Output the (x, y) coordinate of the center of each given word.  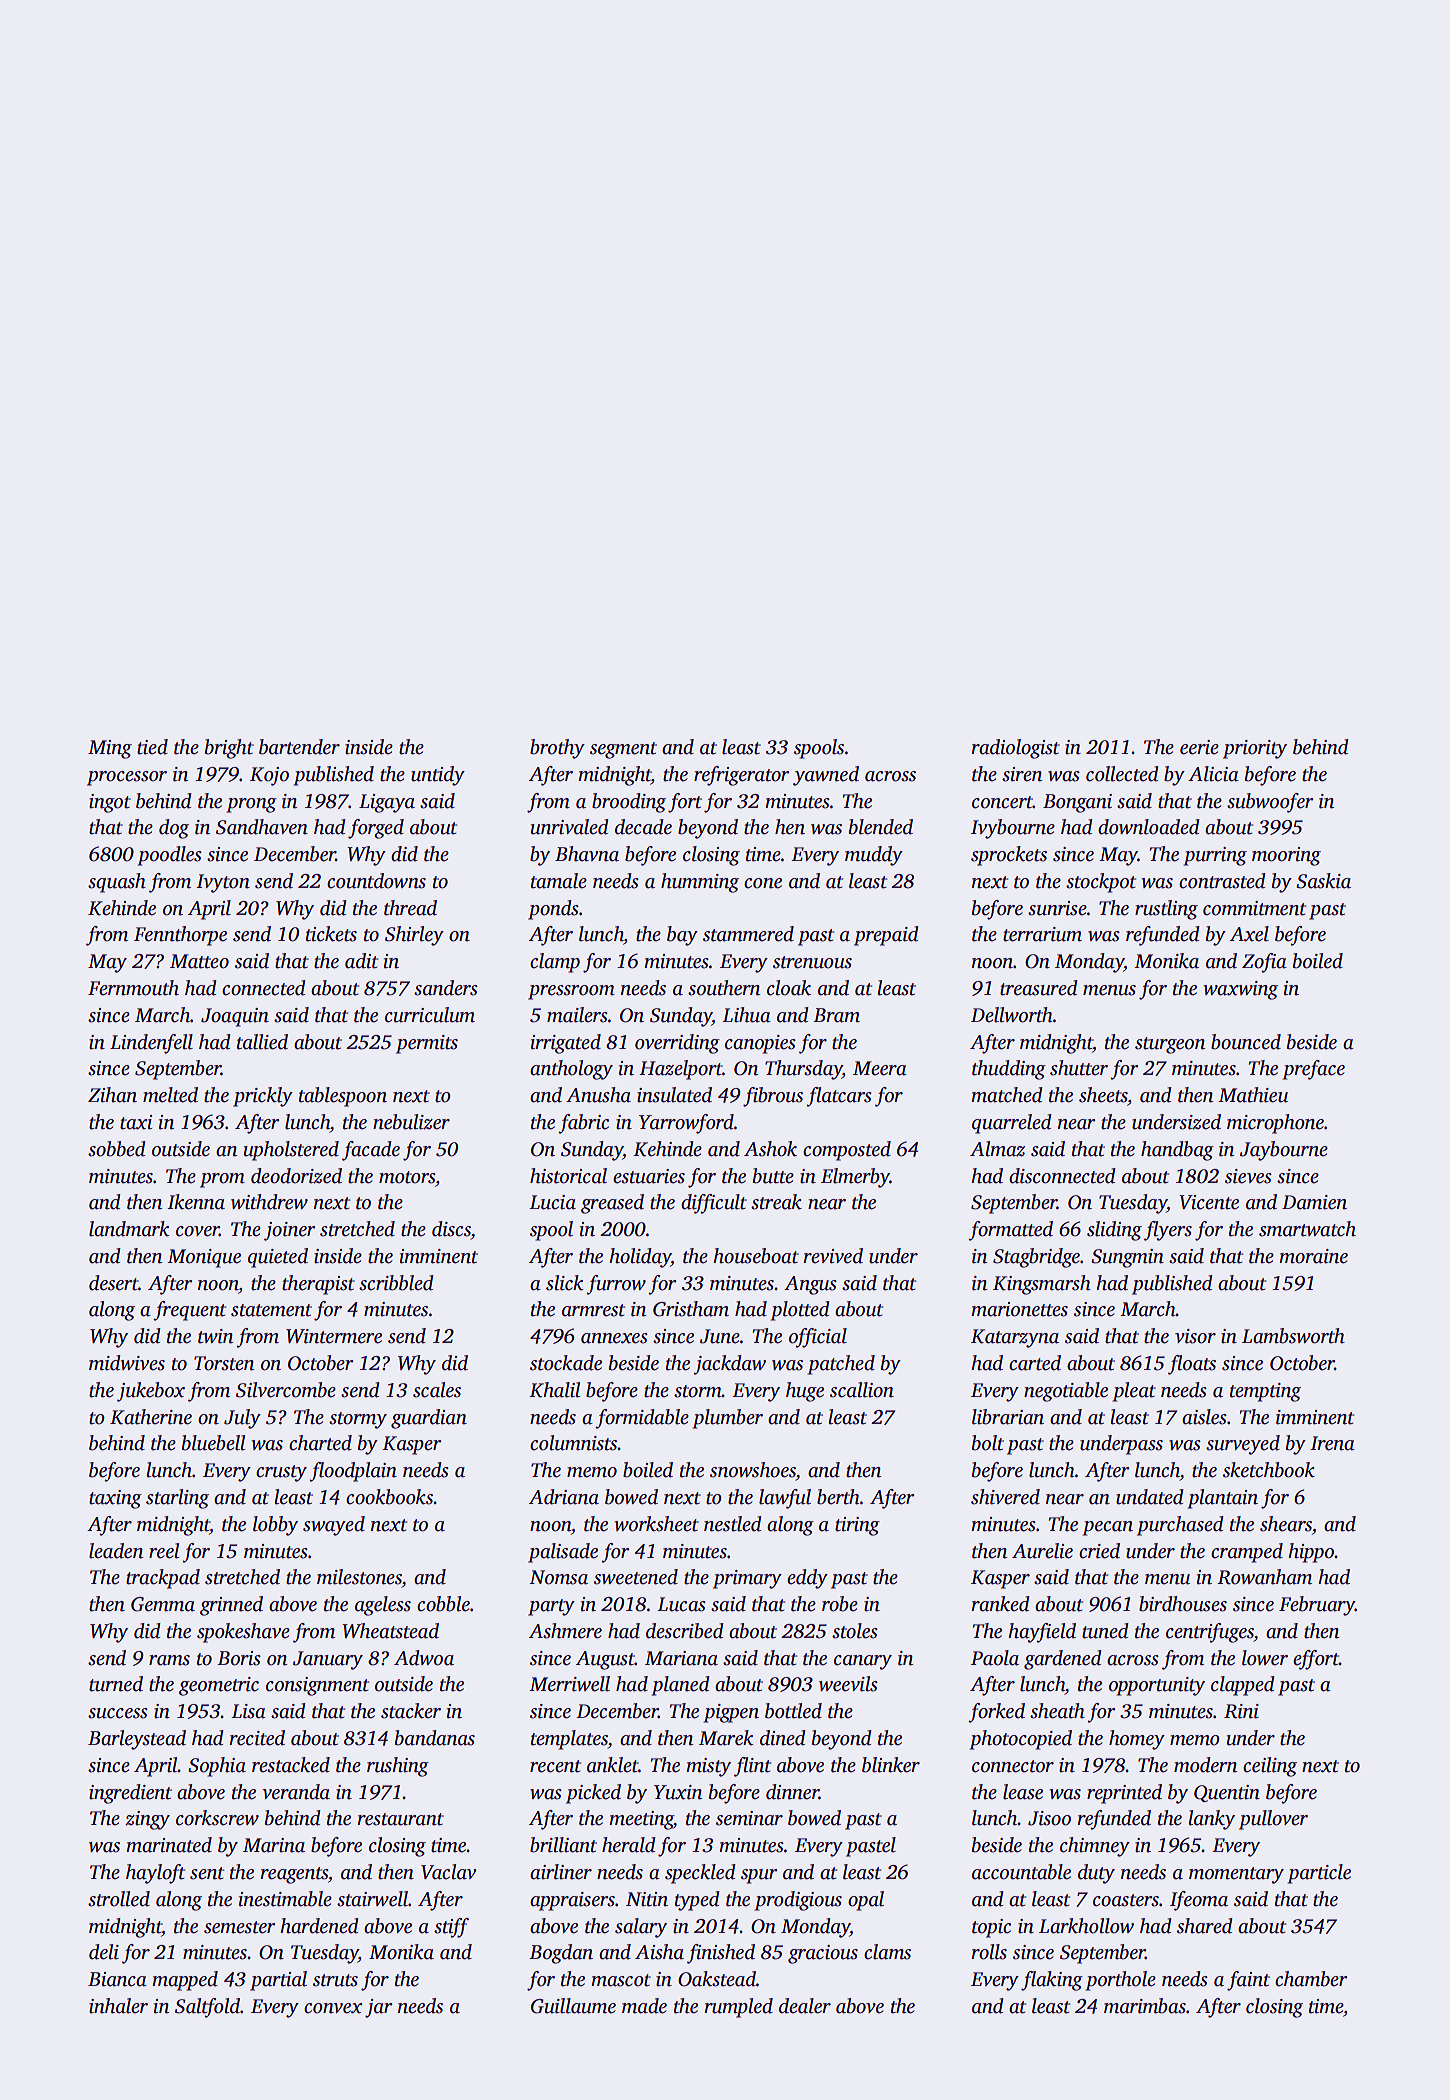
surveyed (1243, 1445)
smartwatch (1307, 1229)
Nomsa (558, 1577)
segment (623, 750)
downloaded (1149, 827)
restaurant (401, 1819)
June (720, 1336)
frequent (189, 1311)
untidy (438, 776)
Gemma (163, 1604)
